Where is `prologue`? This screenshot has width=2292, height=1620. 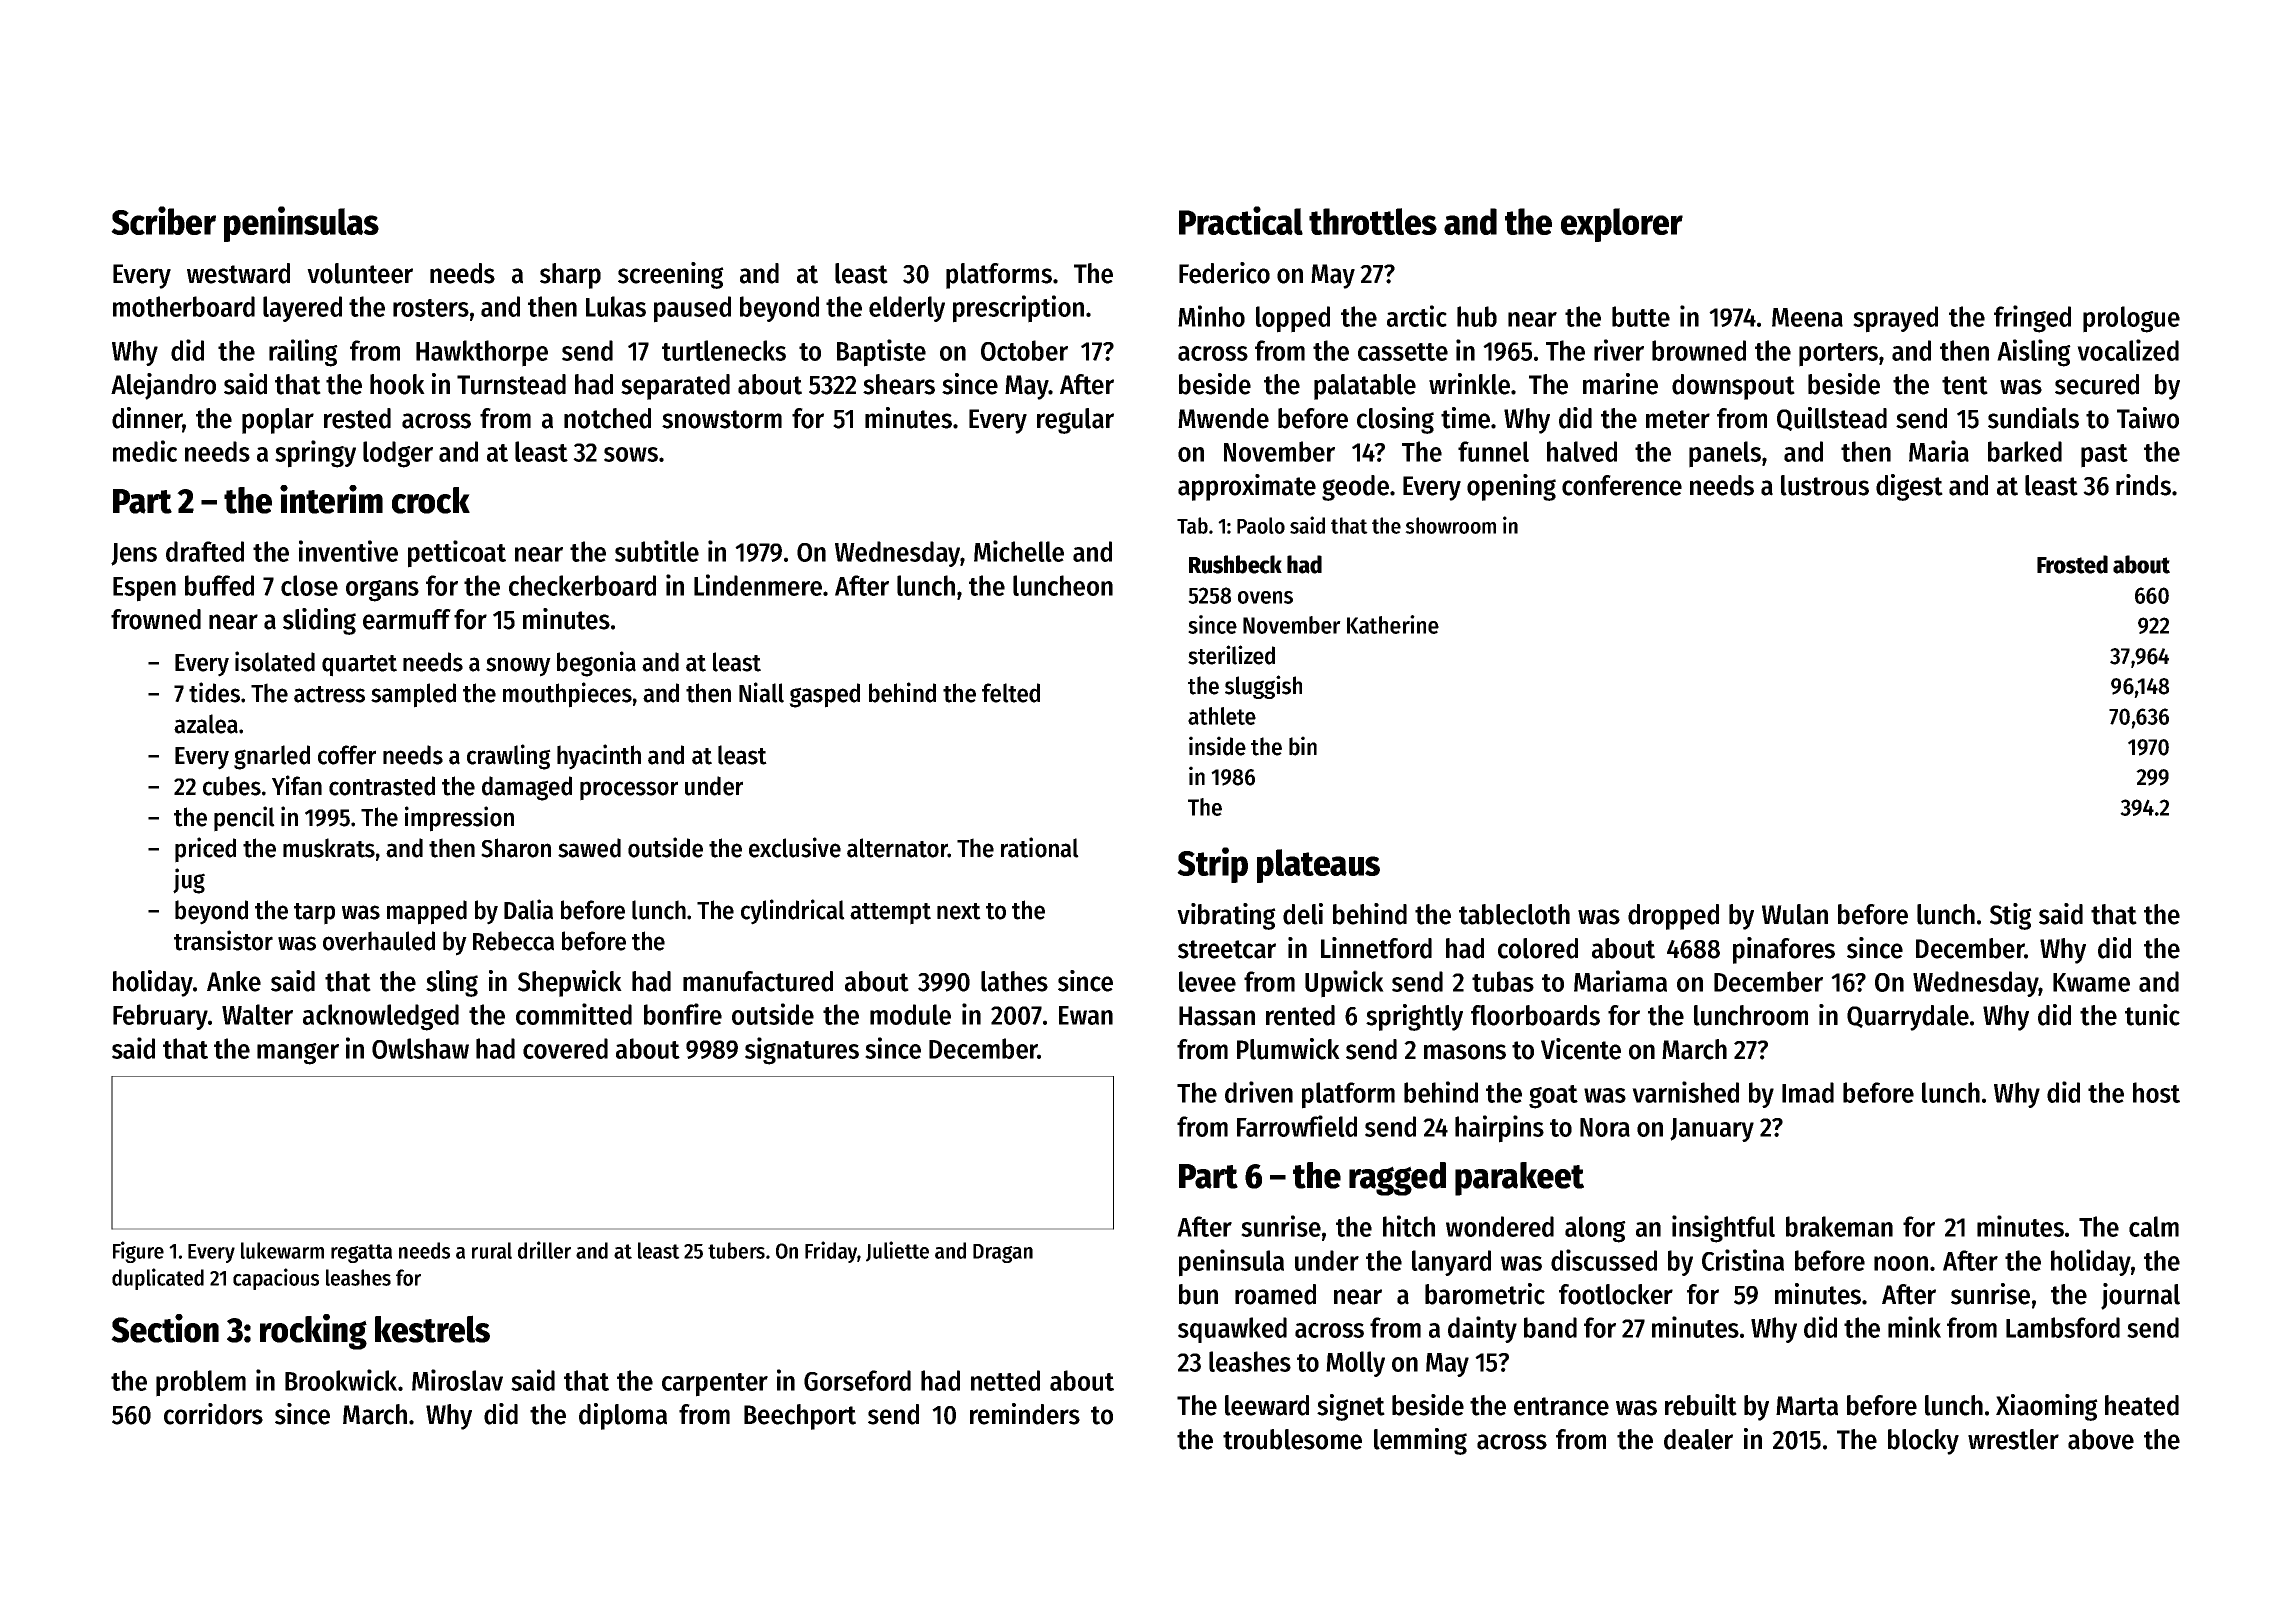
prologue is located at coordinates (2131, 319).
